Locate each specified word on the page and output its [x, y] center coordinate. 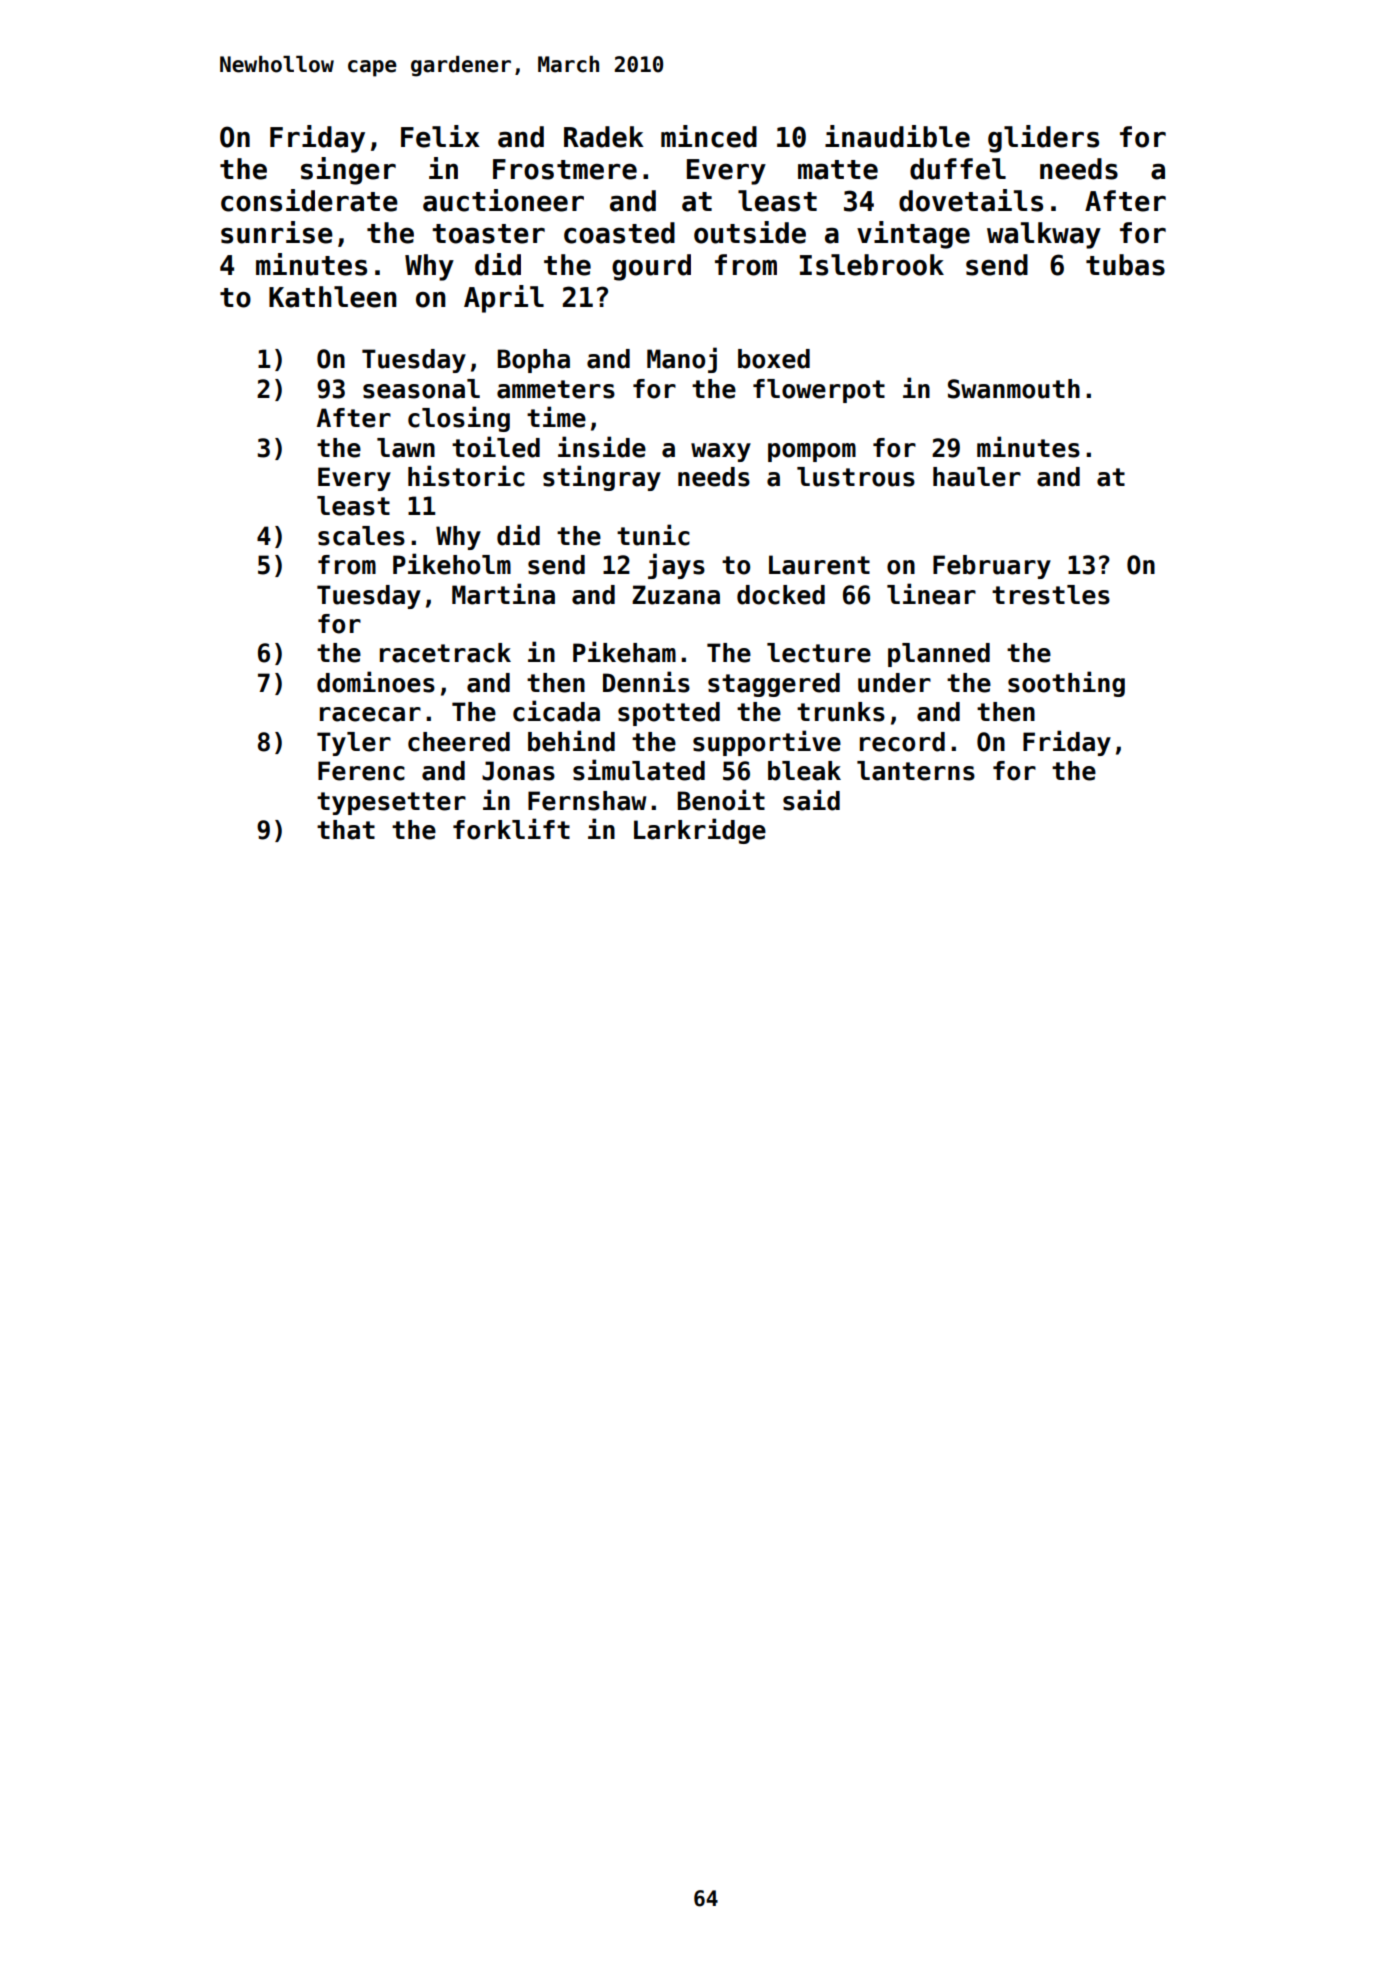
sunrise [277, 232]
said [811, 800]
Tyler [354, 744]
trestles [1051, 595]
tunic [653, 535]
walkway [1044, 235]
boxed [774, 359]
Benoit [721, 800]
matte [838, 170]
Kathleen [333, 297]
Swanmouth [1014, 389]
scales [361, 536]
